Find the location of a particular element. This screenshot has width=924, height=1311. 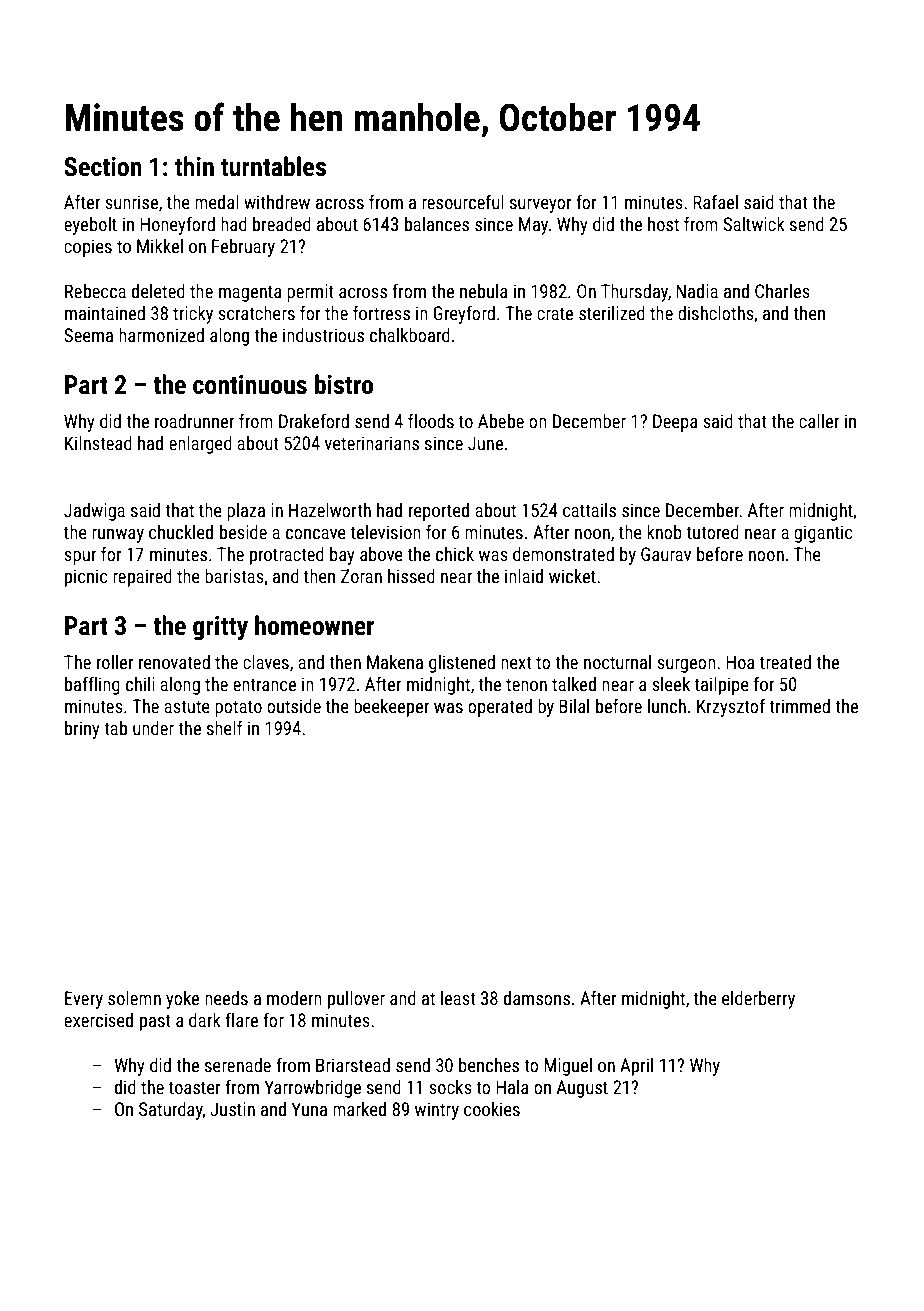

Rafael is located at coordinates (715, 202).
